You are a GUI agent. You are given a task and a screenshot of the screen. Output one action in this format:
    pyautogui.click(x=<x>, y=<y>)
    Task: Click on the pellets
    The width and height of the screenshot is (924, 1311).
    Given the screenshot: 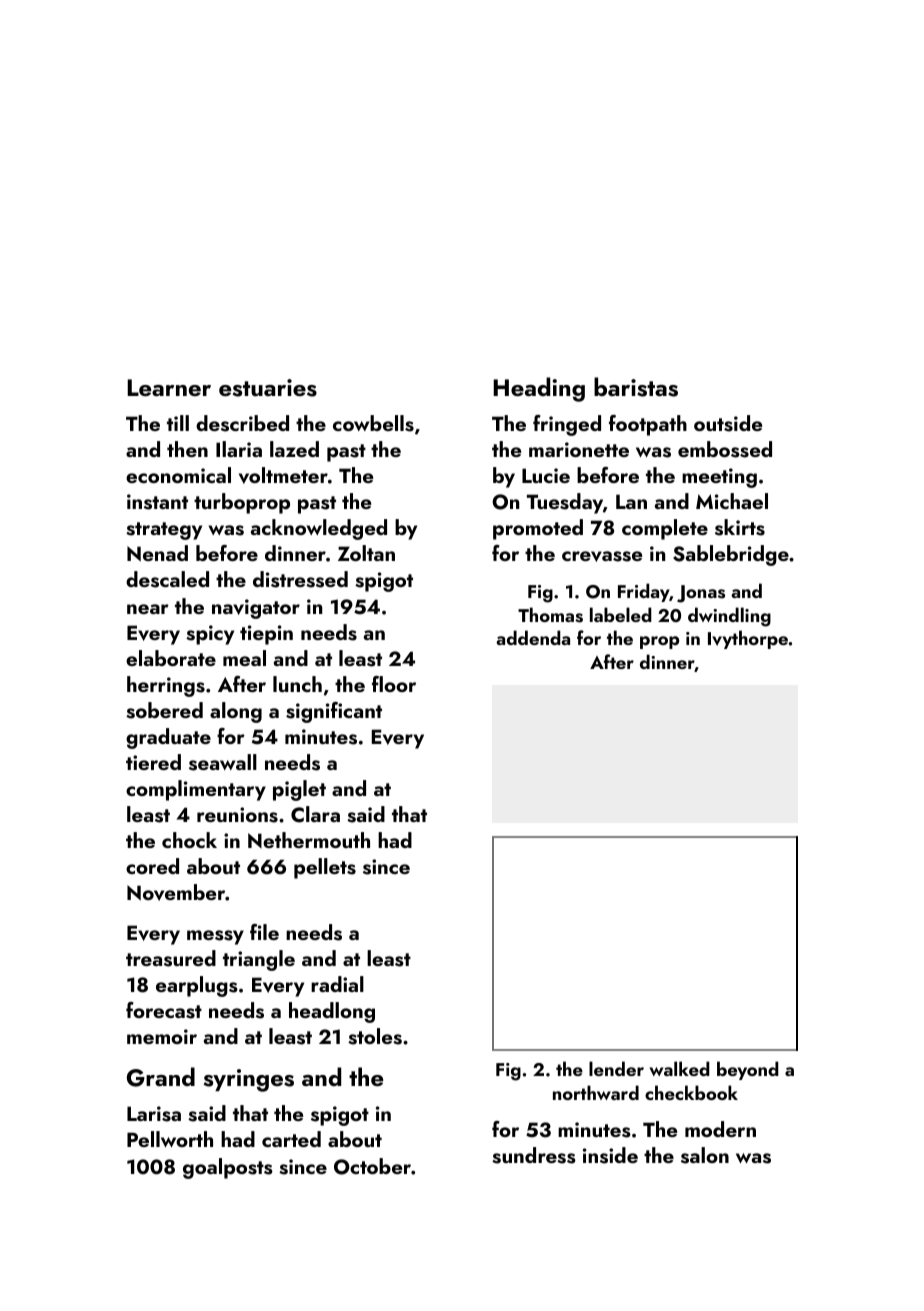 What is the action you would take?
    pyautogui.click(x=325, y=868)
